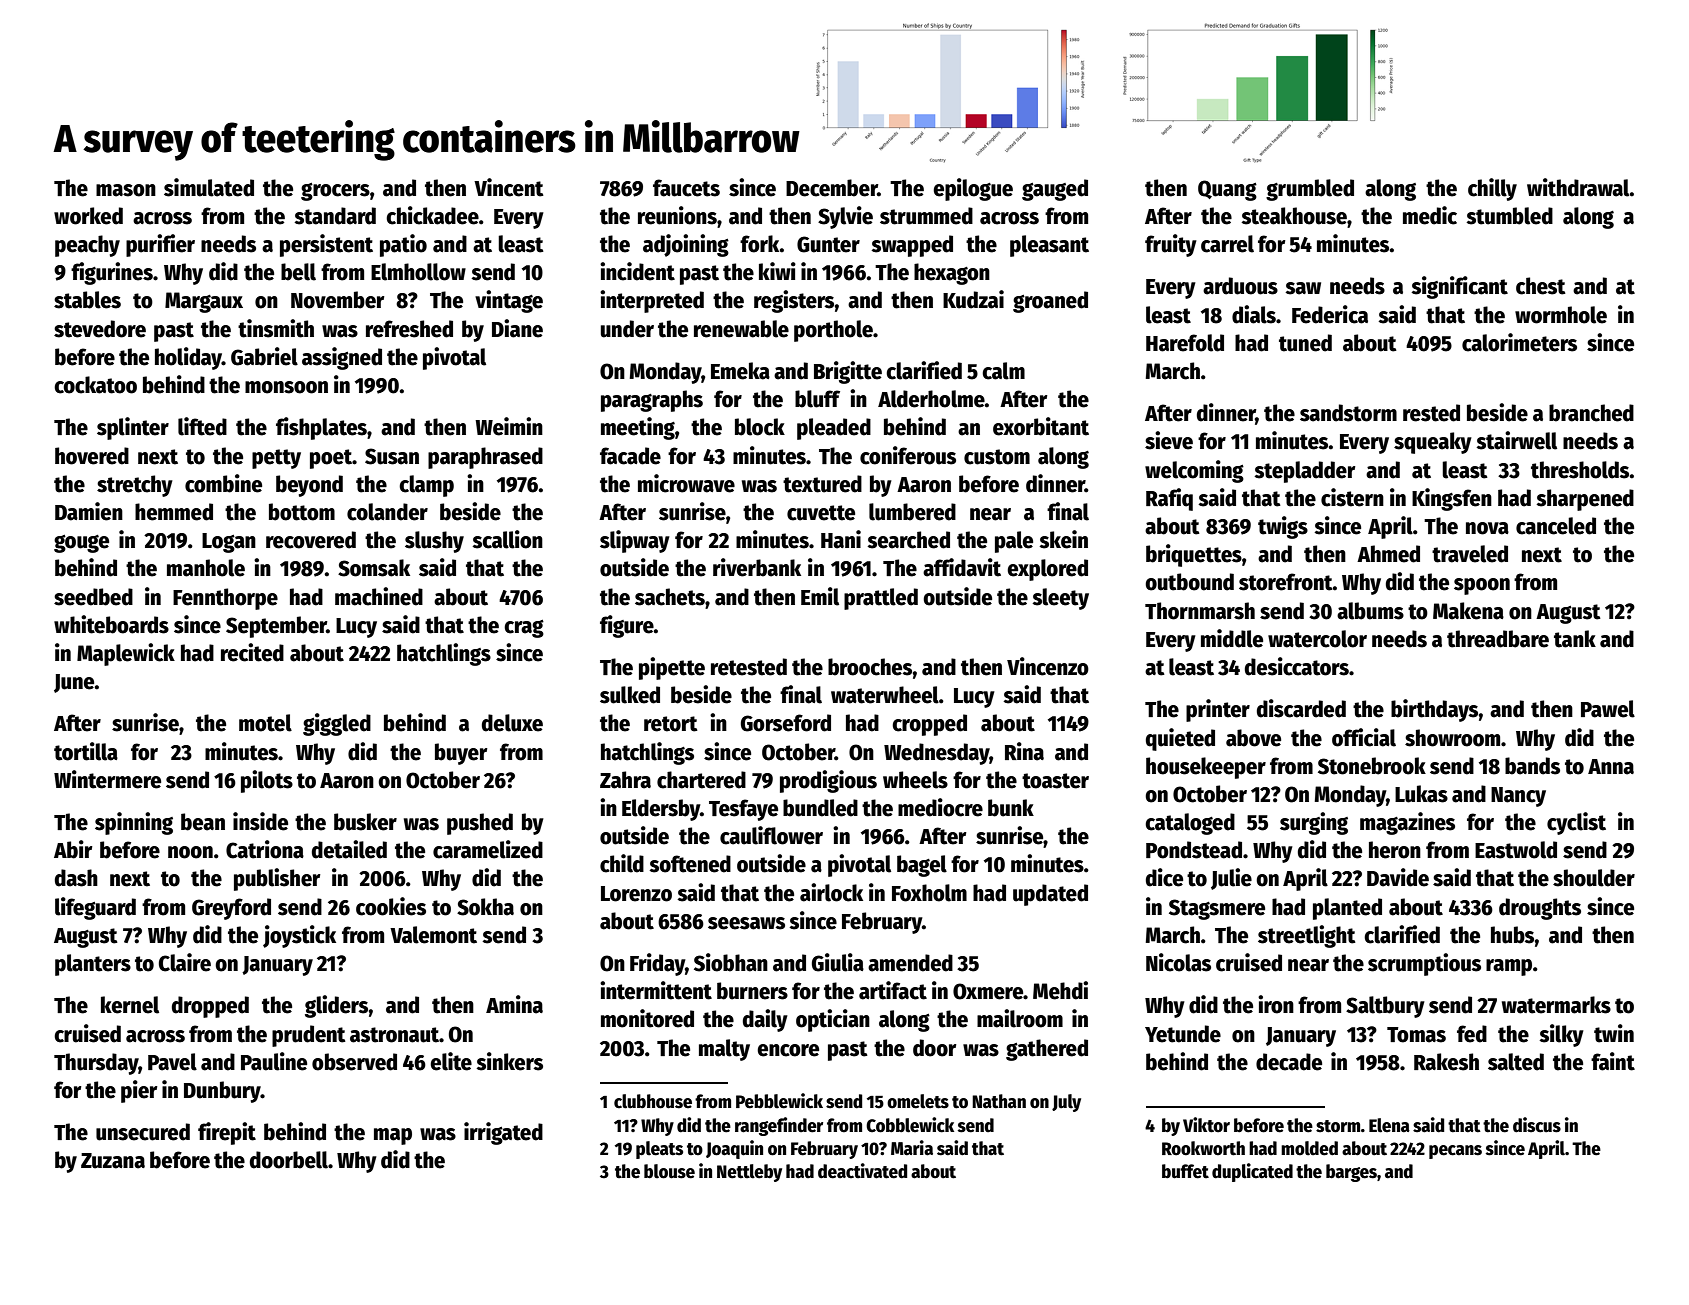 This screenshot has width=1689, height=1305. I want to click on Gorseford, so click(786, 723).
